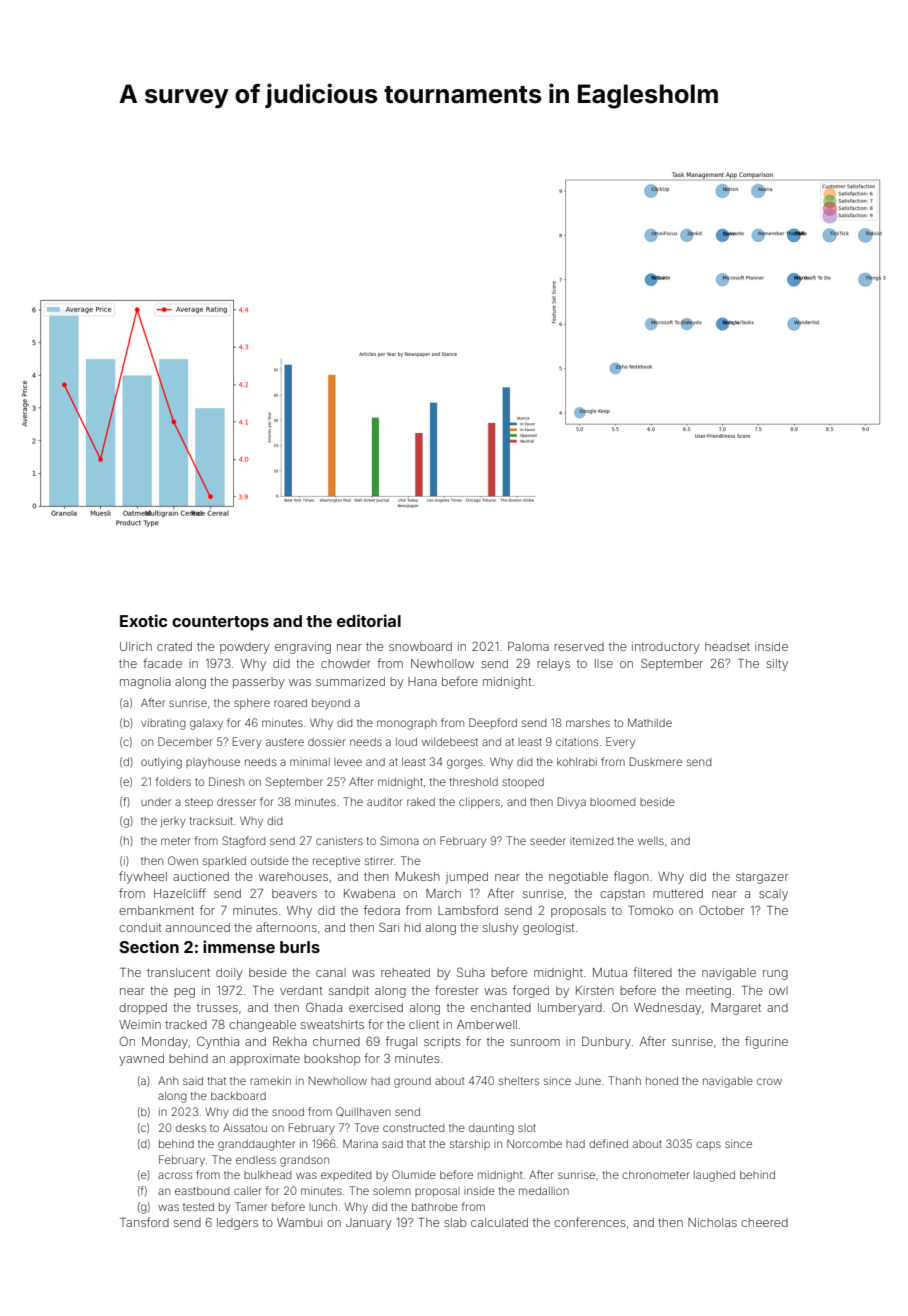 Image resolution: width=908 pixels, height=1316 pixels. Describe the element at coordinates (666, 648) in the image. I see `introductory` at that location.
